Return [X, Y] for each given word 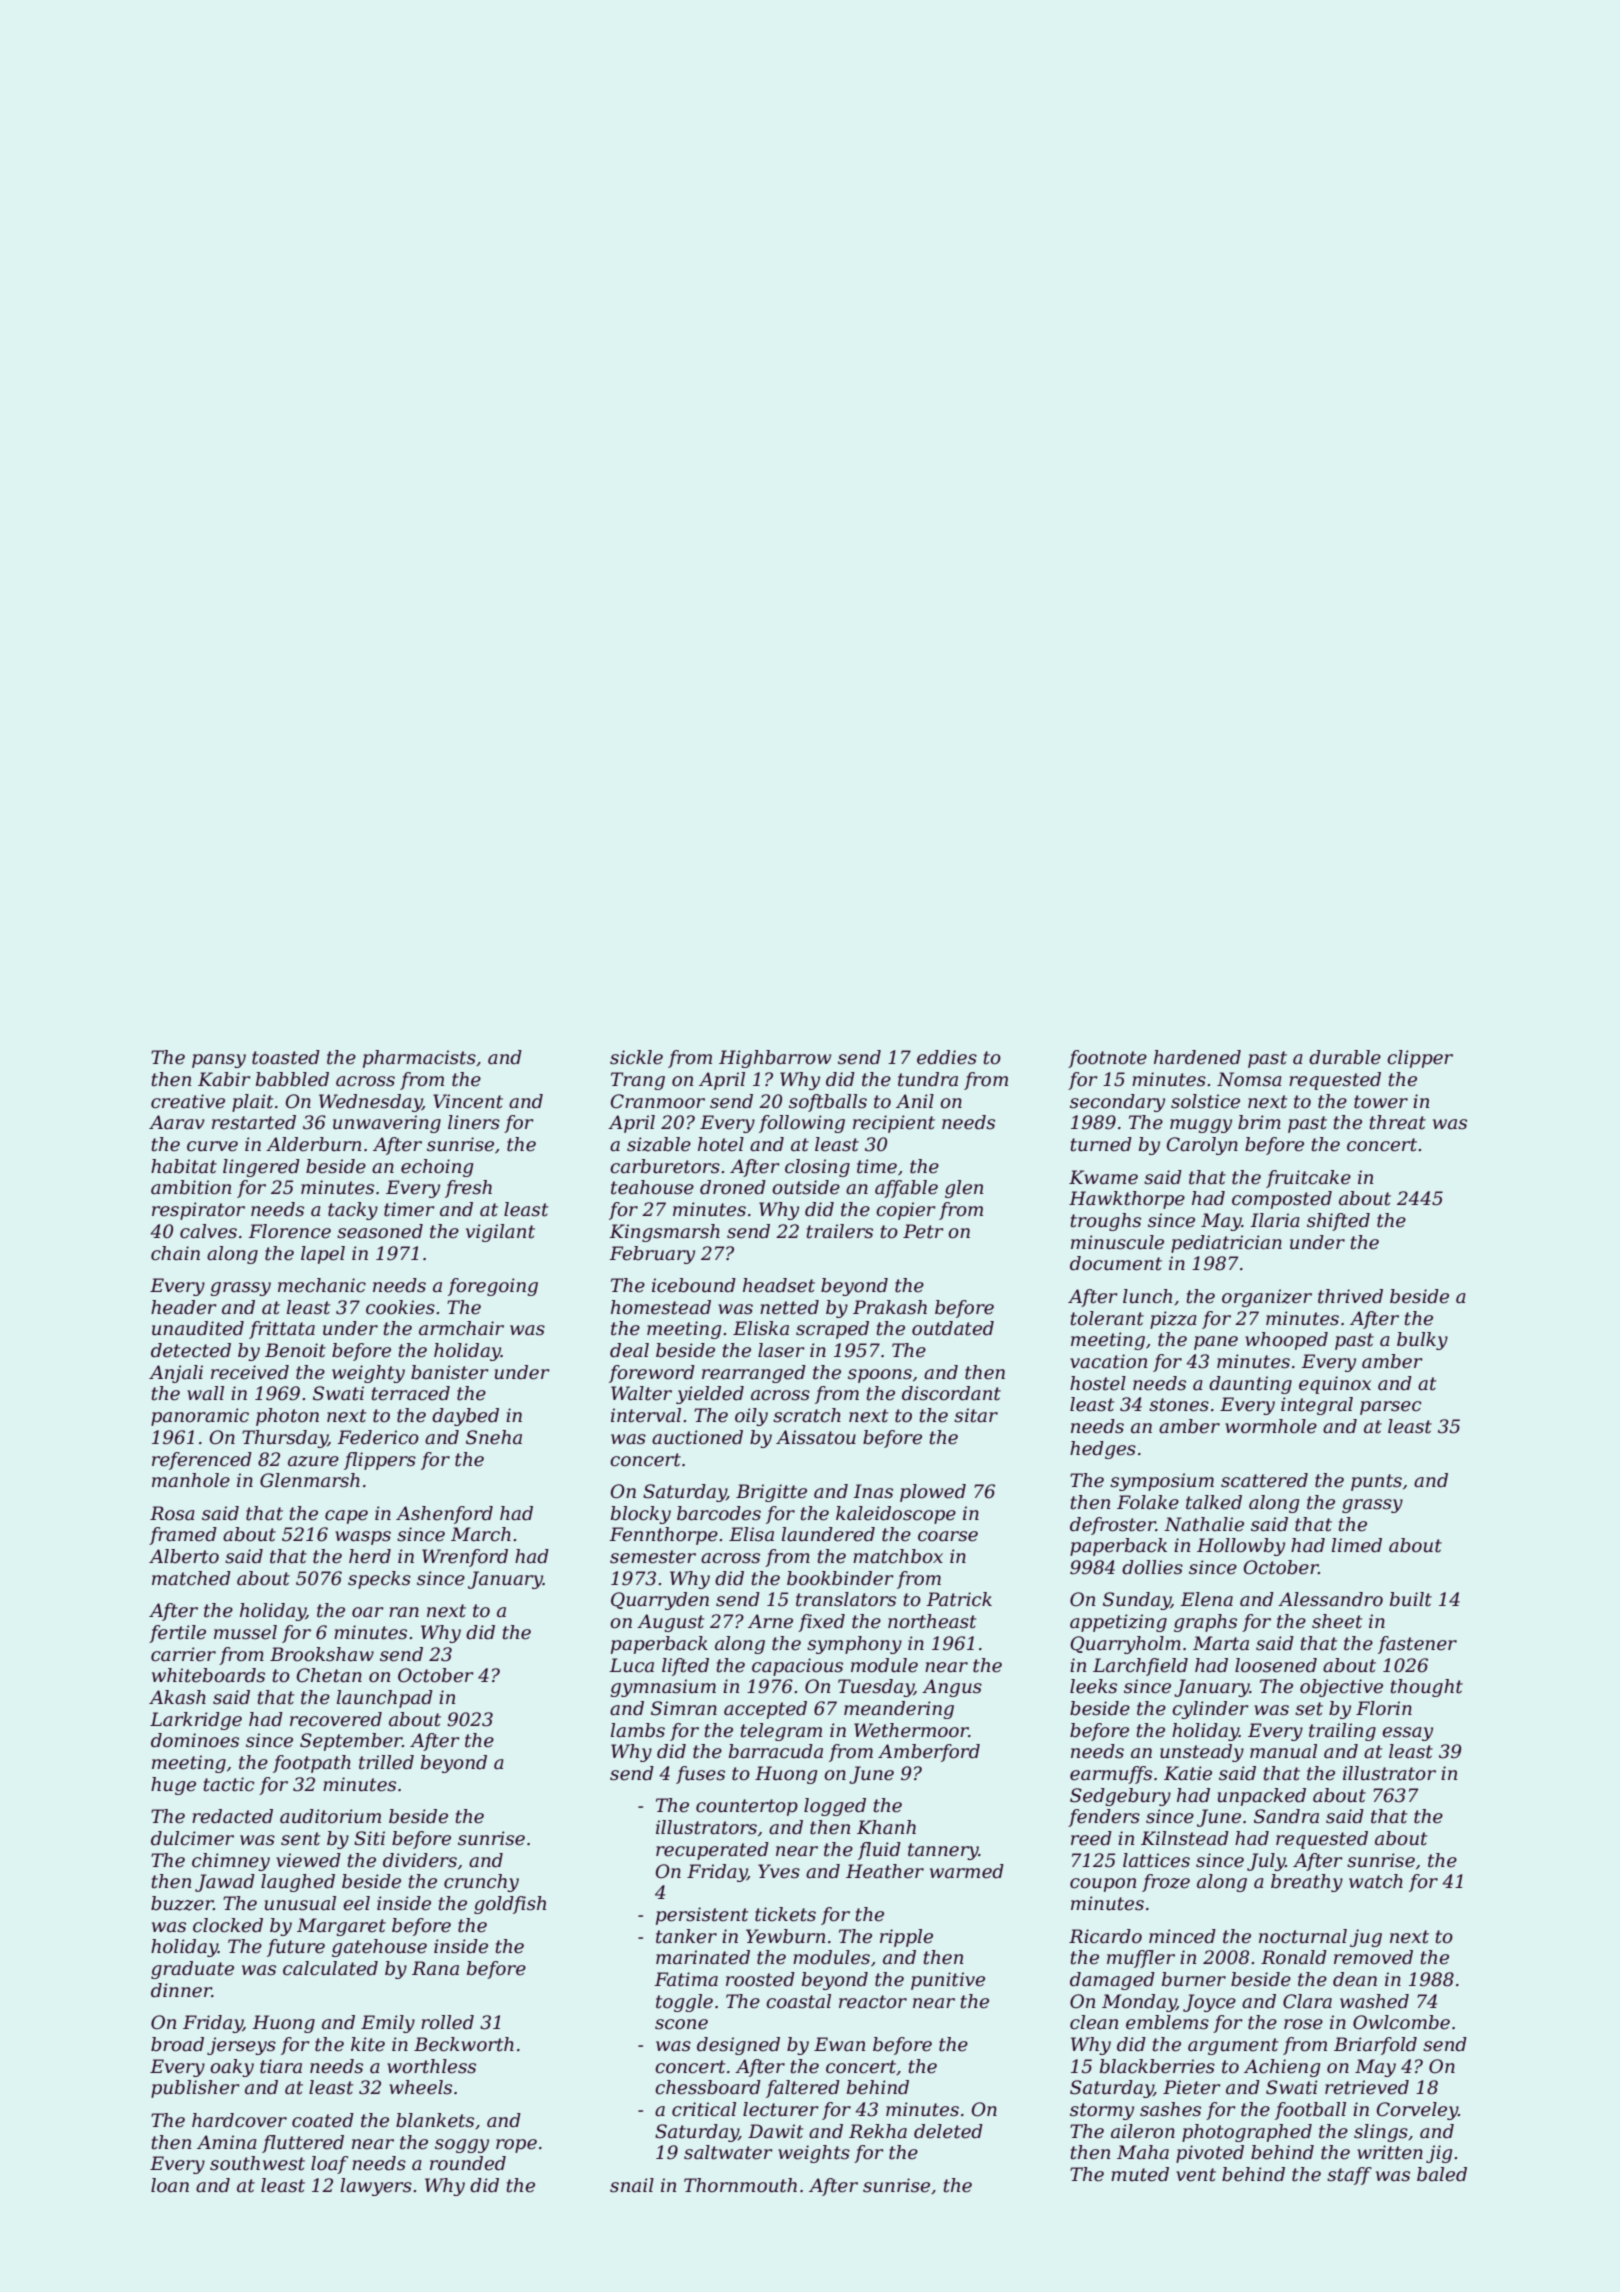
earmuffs [1111, 1775]
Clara [1307, 2001]
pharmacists [419, 1059]
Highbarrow [775, 1059]
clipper [1420, 1059]
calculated [330, 1968]
